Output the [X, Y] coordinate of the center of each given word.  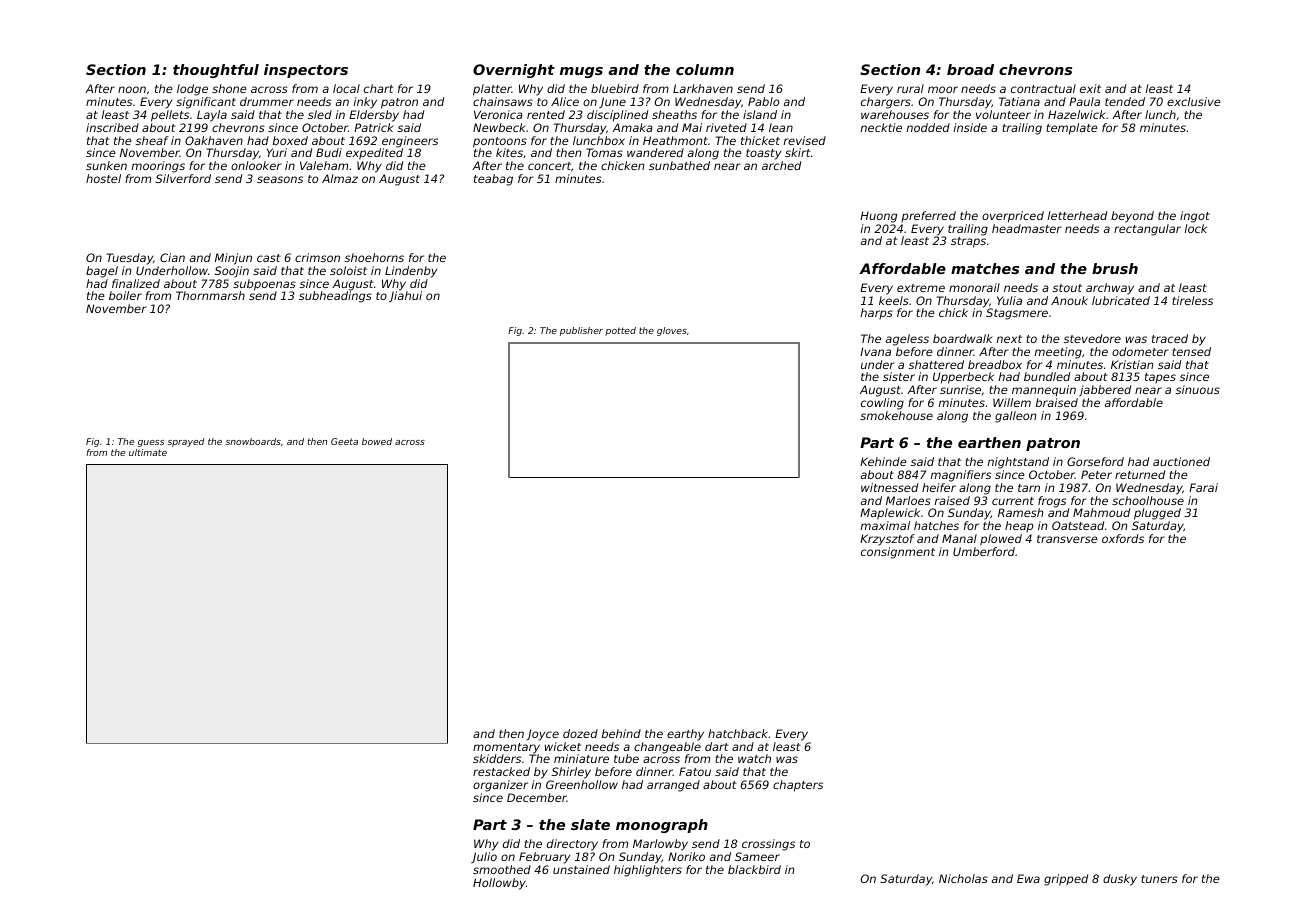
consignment [898, 553]
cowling [882, 404]
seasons [280, 179]
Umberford [984, 551]
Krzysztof [887, 540]
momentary [506, 748]
